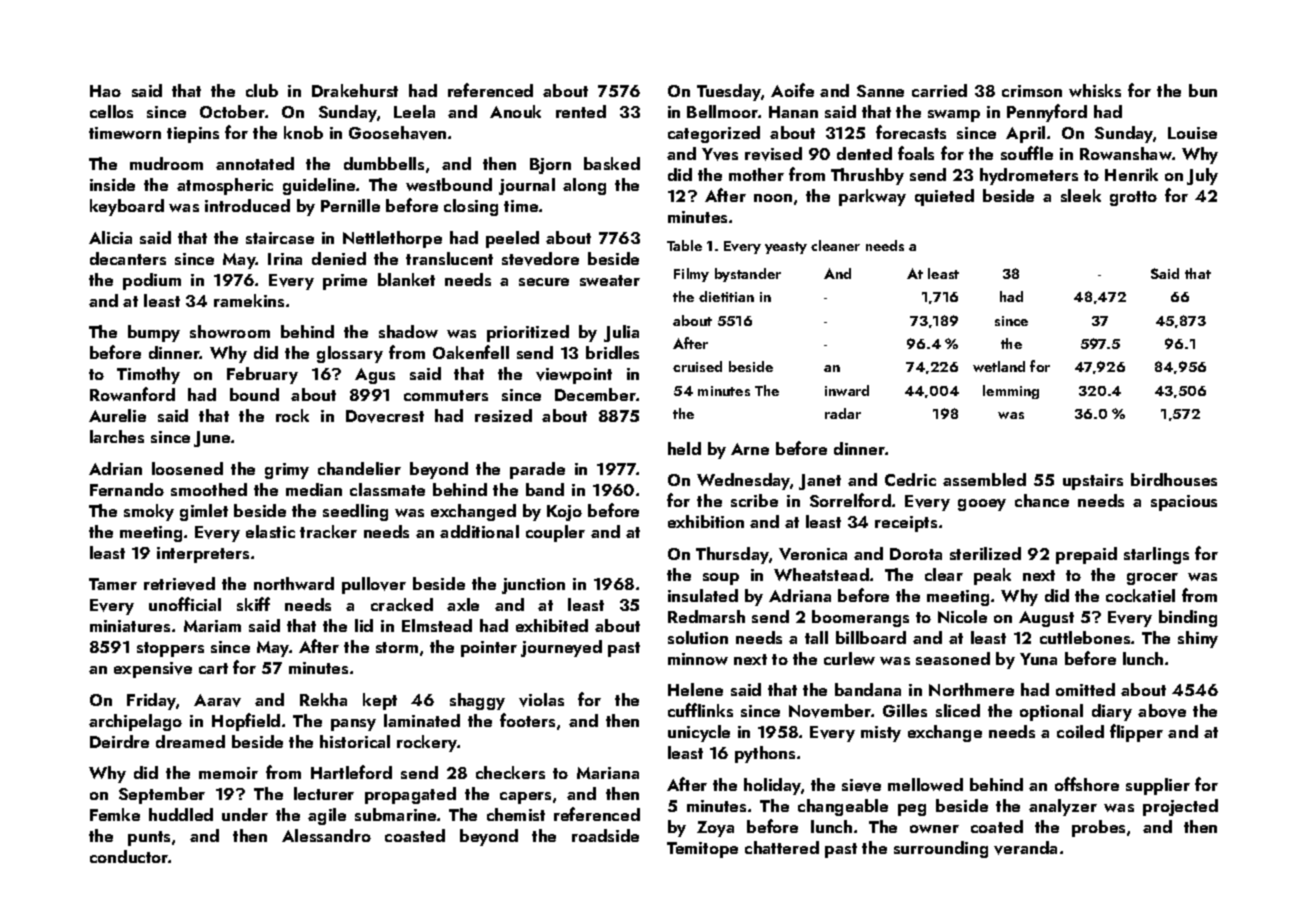 This screenshot has width=1308, height=924. I want to click on Pernille, so click(350, 205).
